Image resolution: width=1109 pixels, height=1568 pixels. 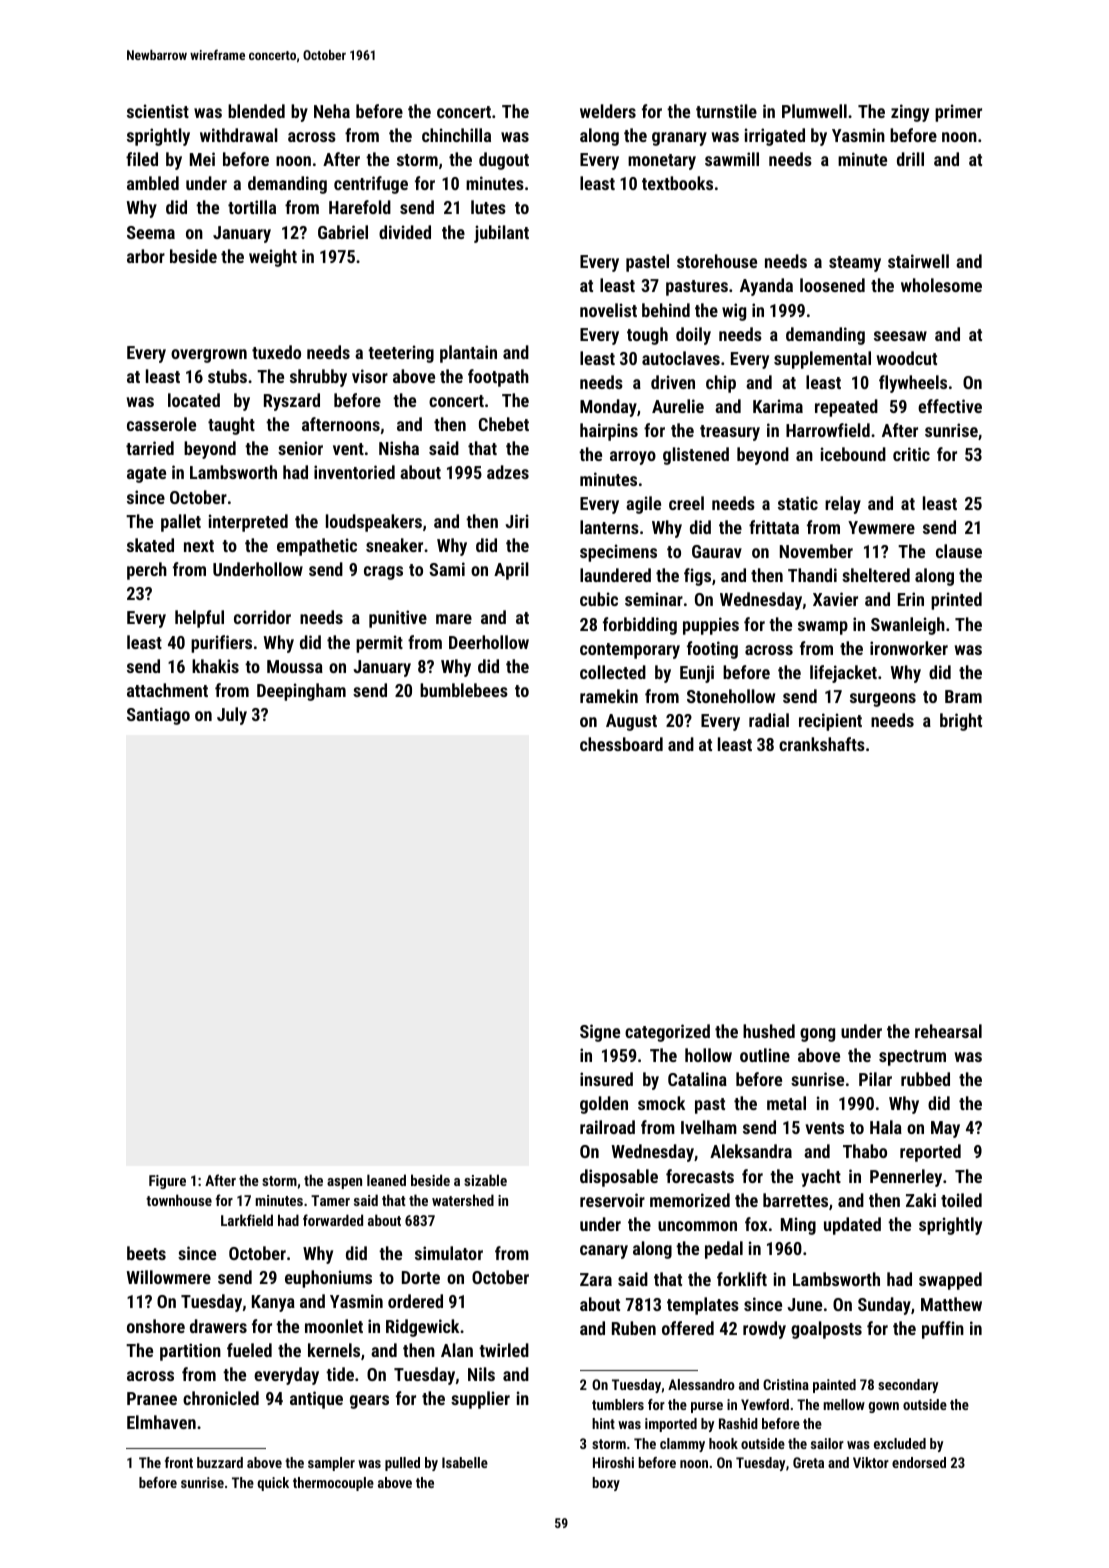 I want to click on Deepingham, so click(x=301, y=692).
